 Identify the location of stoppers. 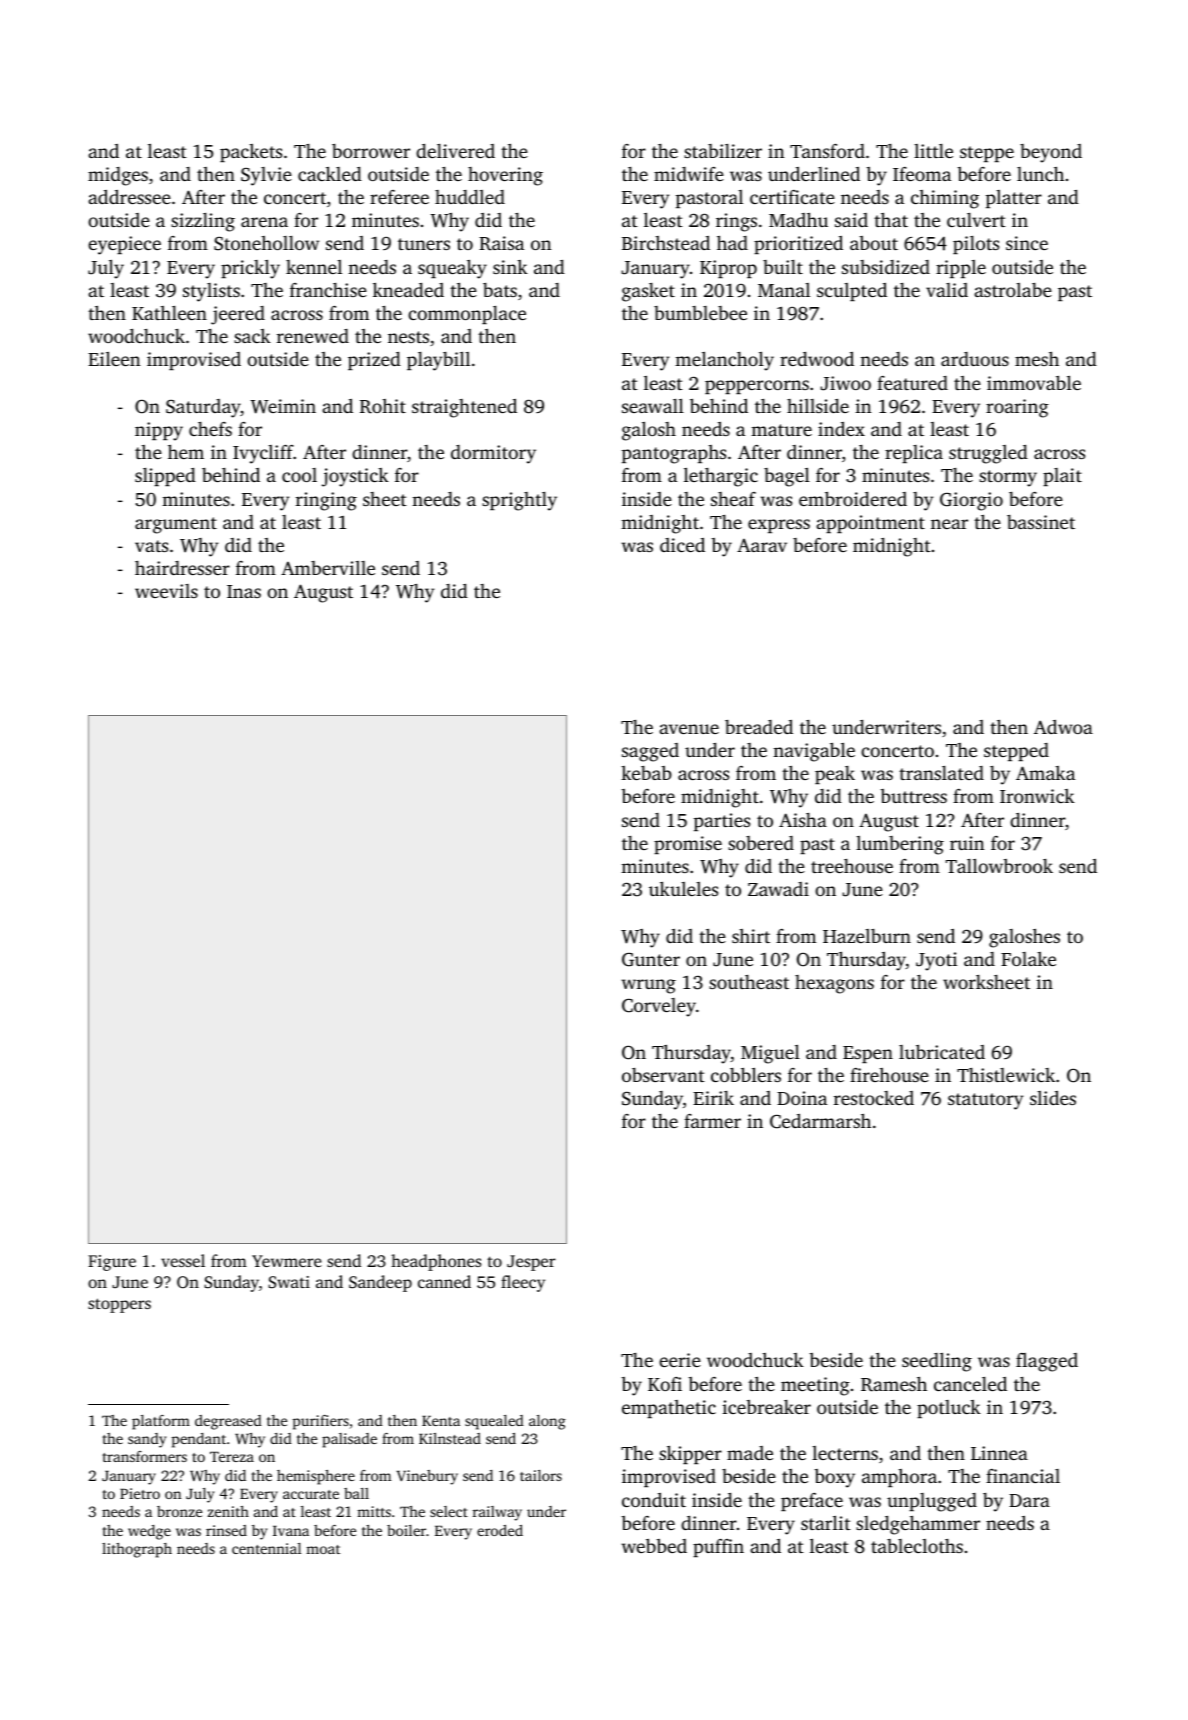
(119, 1305).
